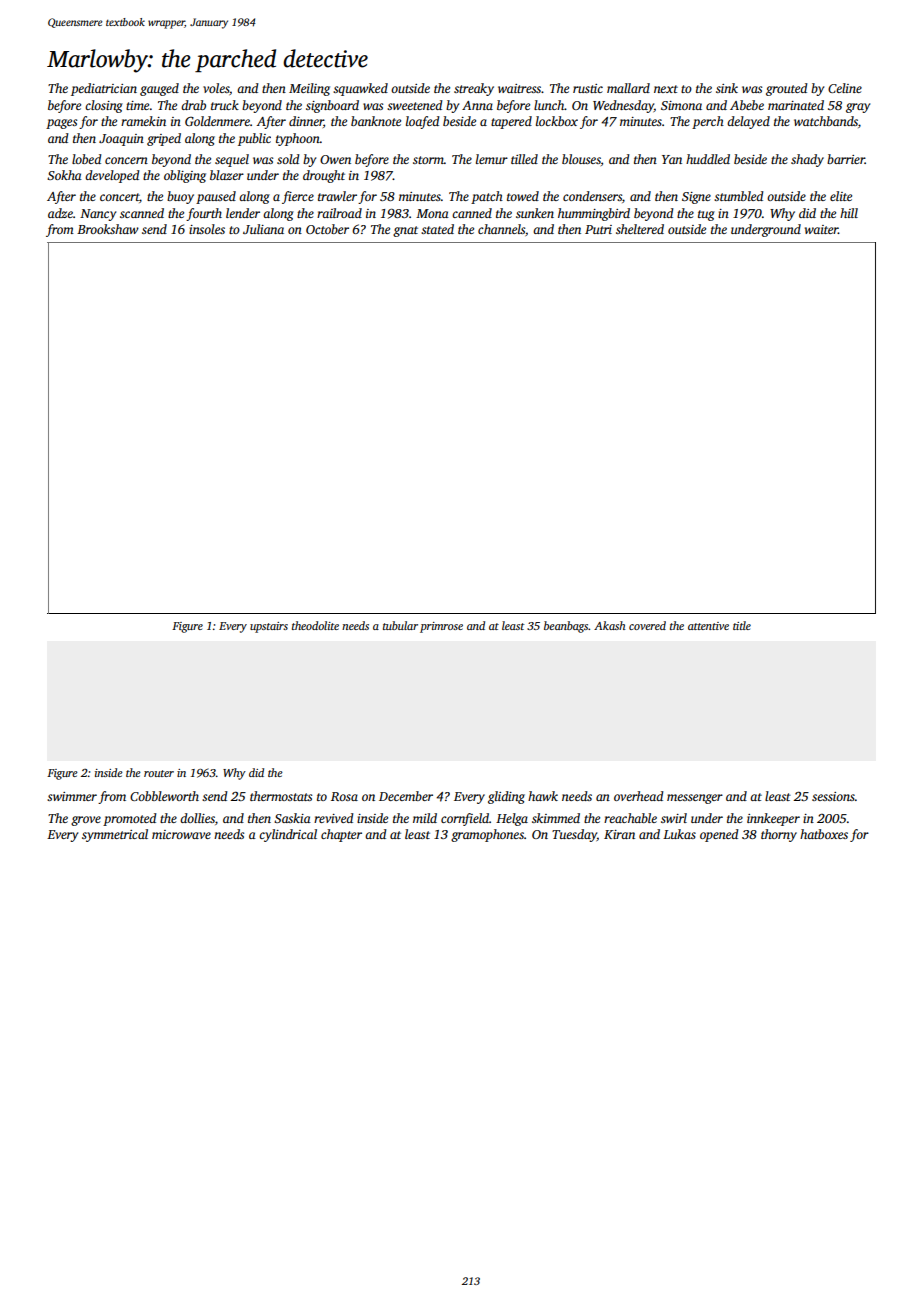 This document has height=1308, width=924. Describe the element at coordinates (269, 627) in the document. I see `upstairs` at that location.
